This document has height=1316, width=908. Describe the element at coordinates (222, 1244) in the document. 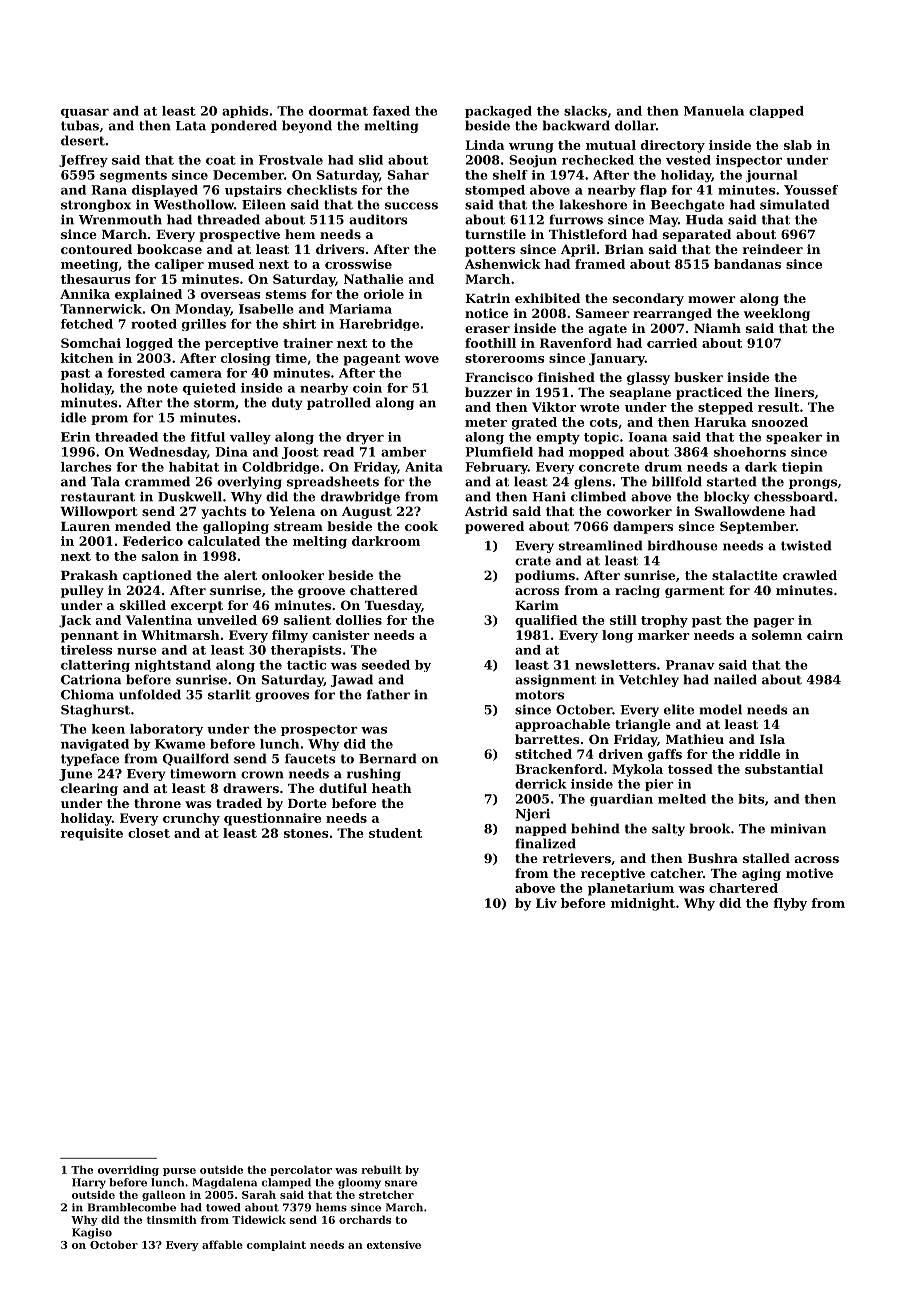

I see `affable` at that location.
